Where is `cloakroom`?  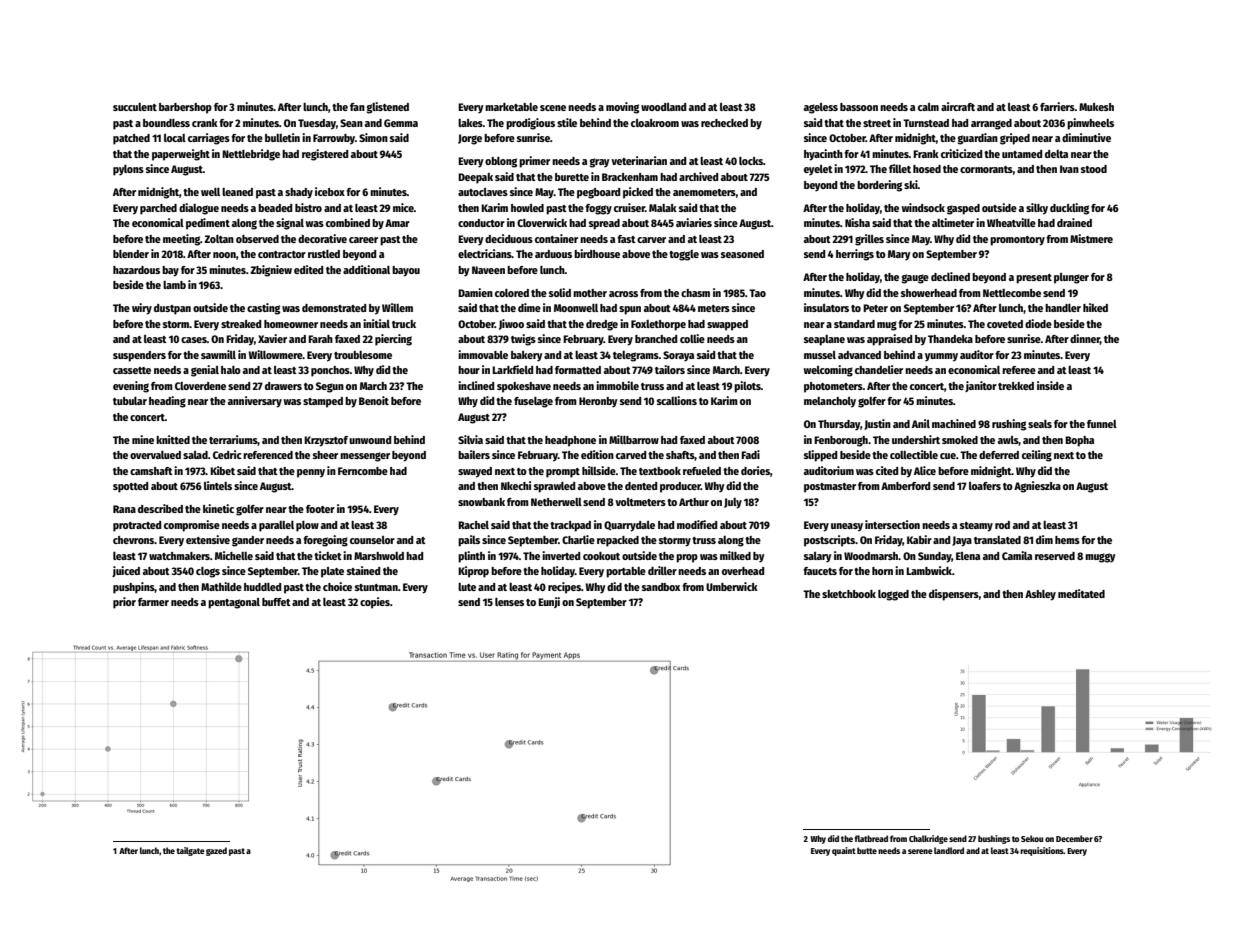
cloakroom is located at coordinates (655, 123).
